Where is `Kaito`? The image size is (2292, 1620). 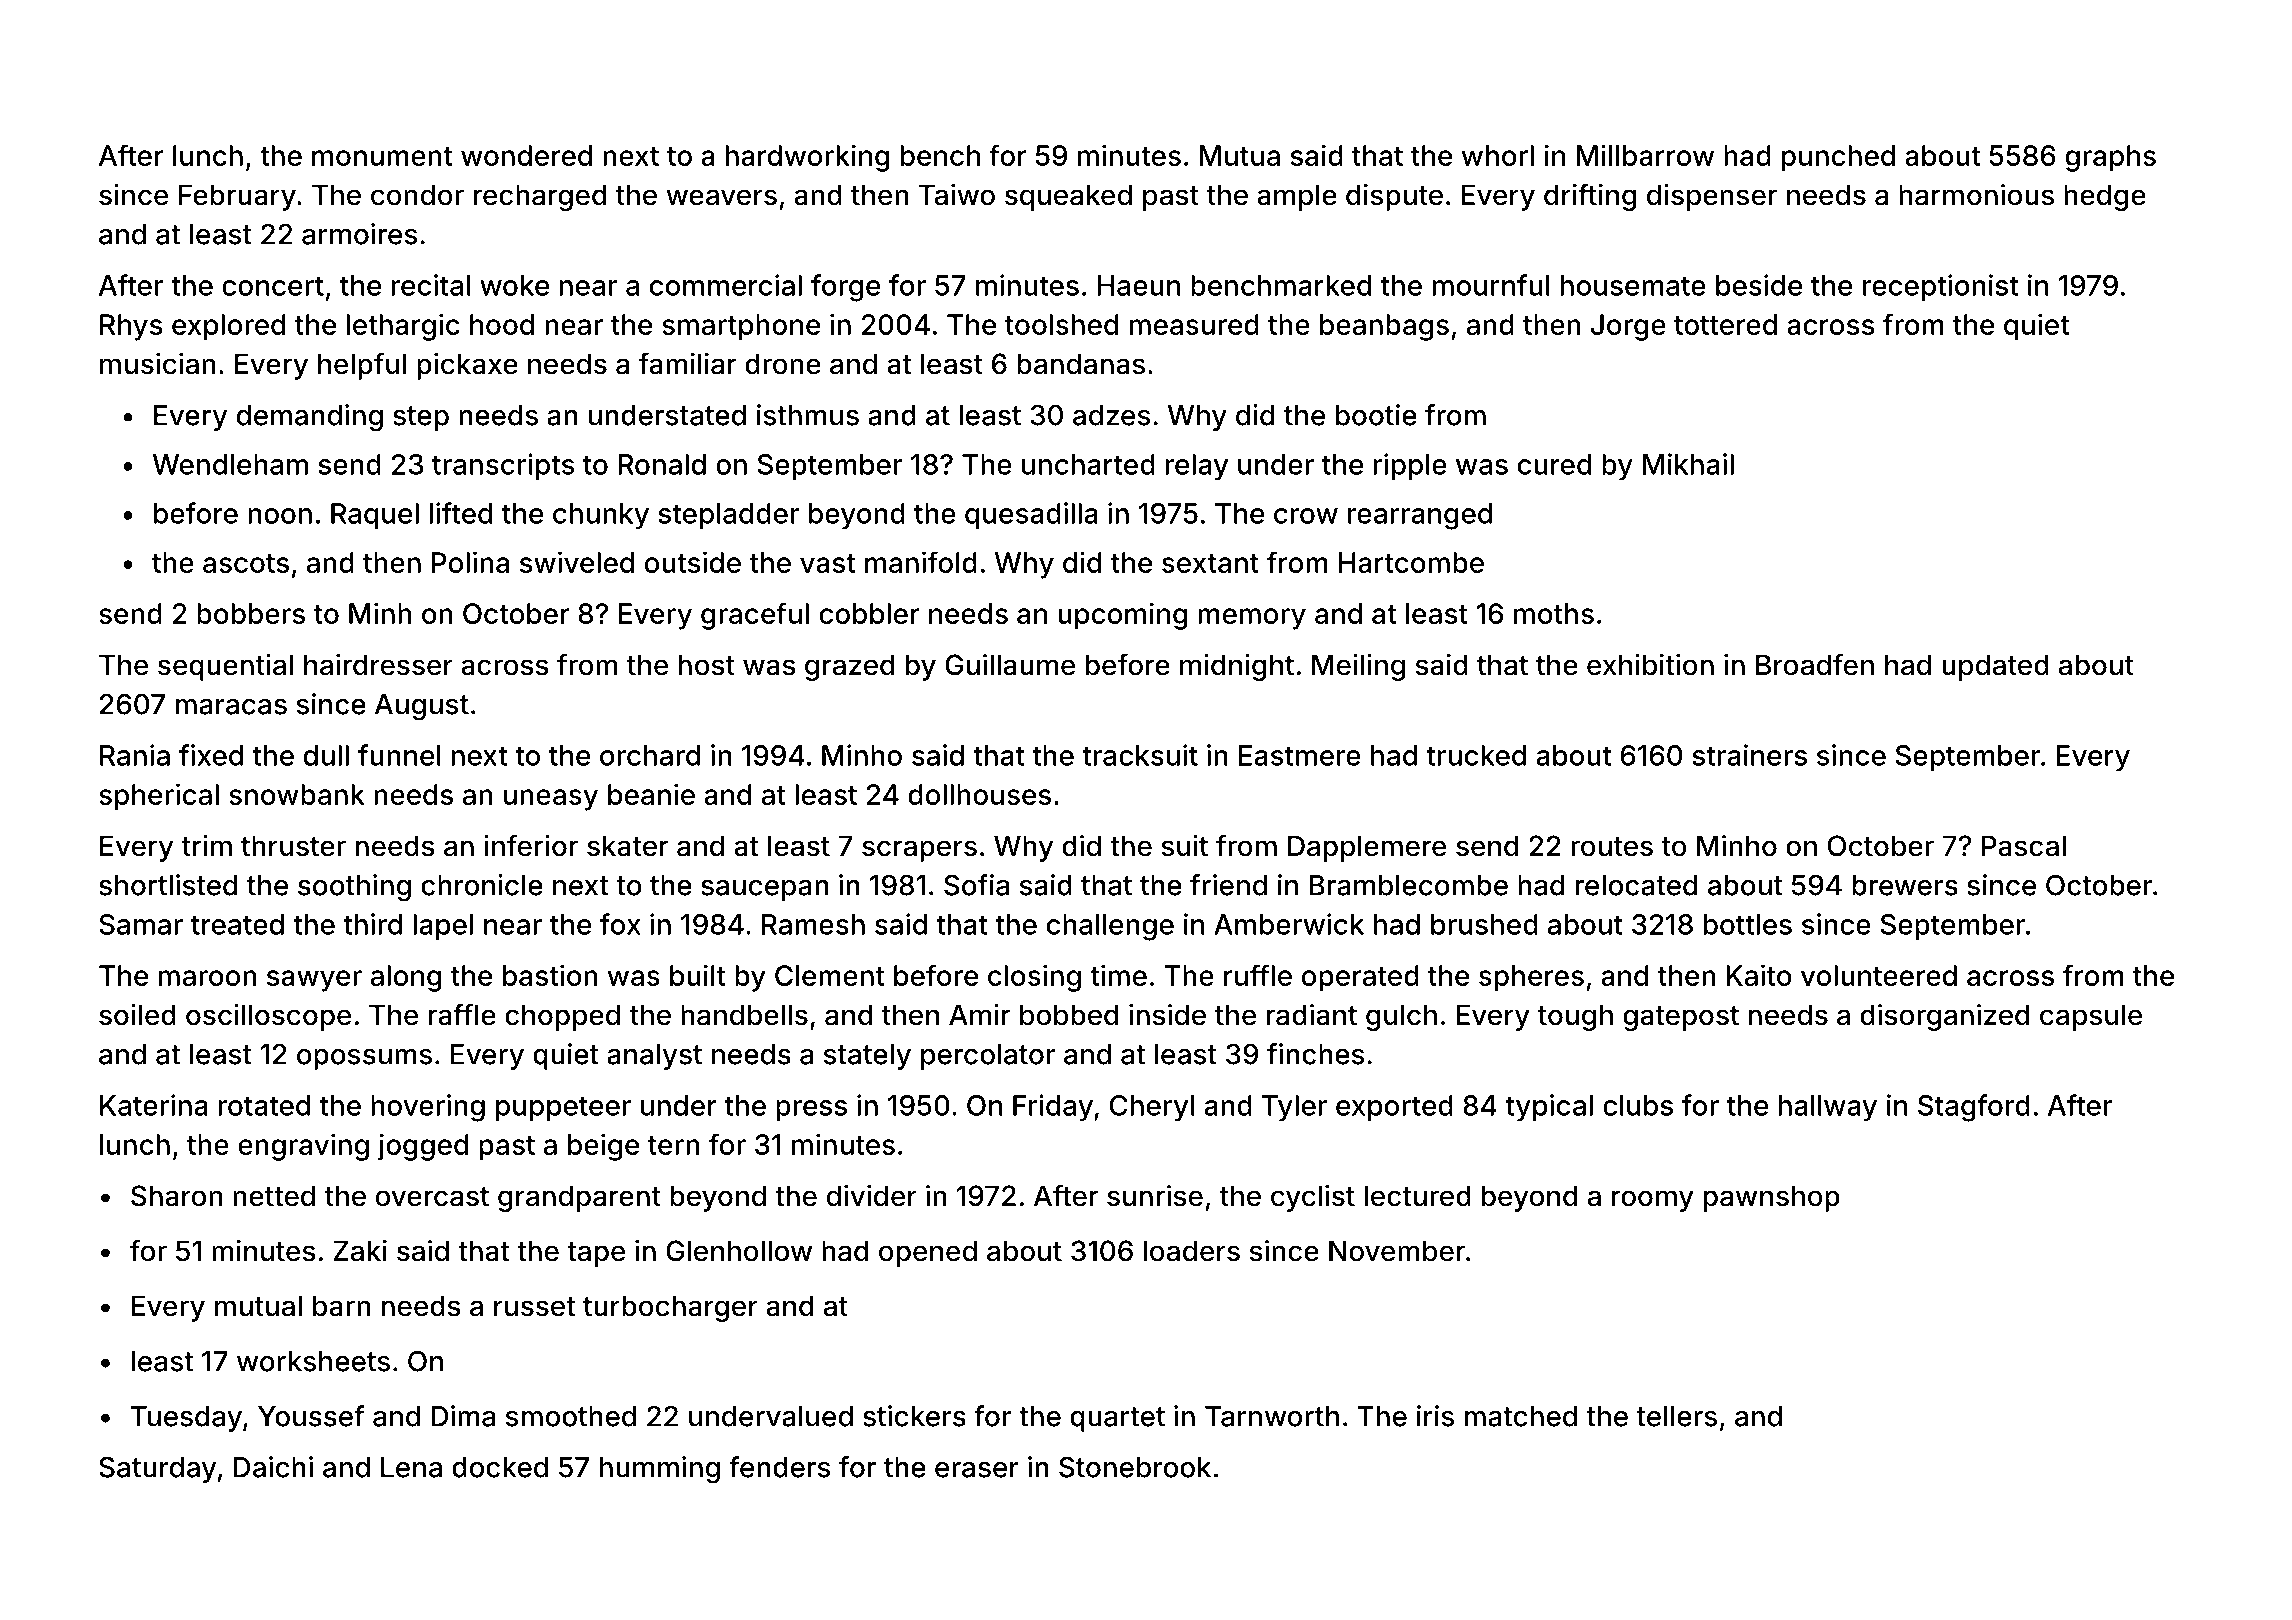 Kaito is located at coordinates (1759, 975).
